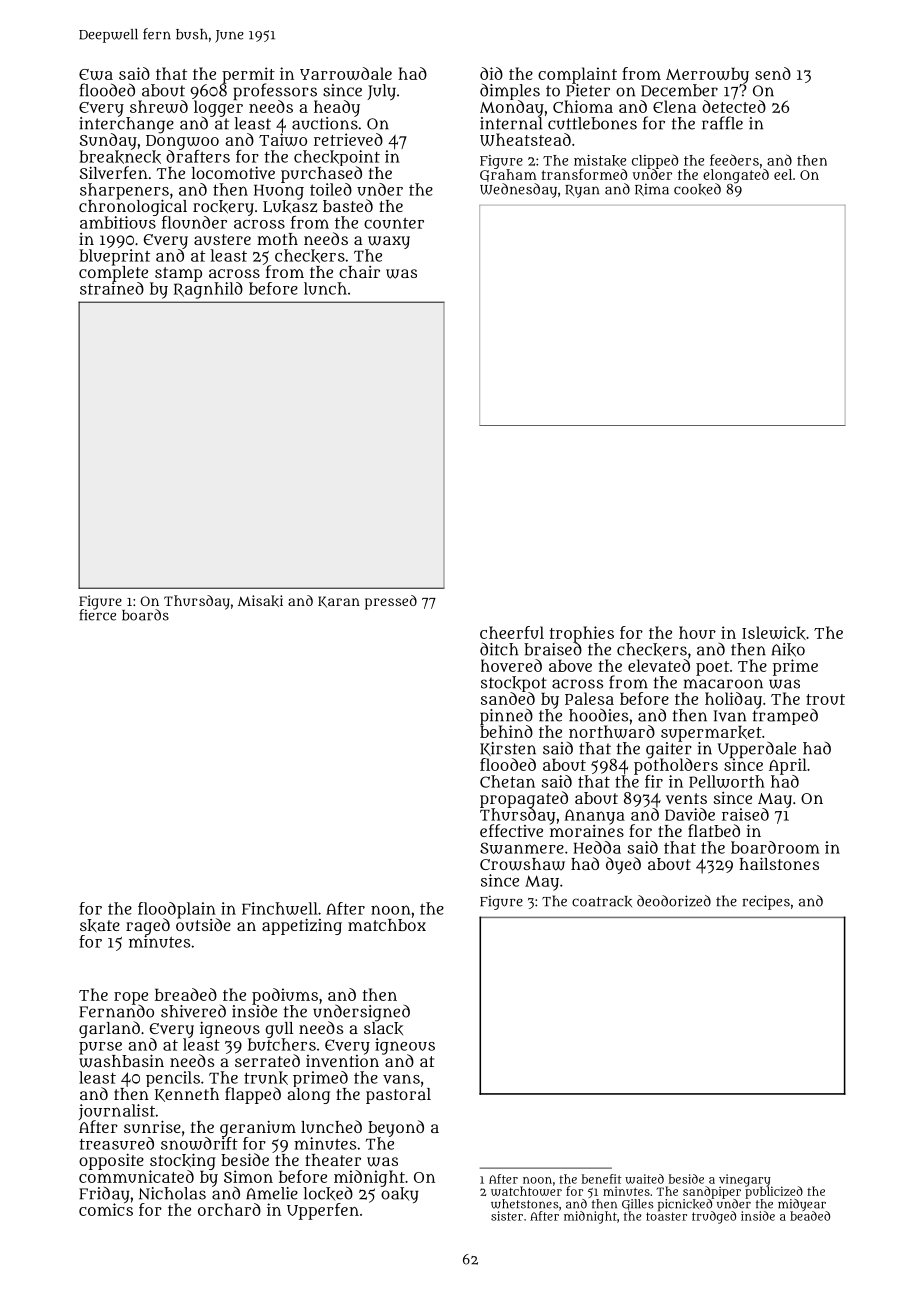 This screenshot has width=924, height=1308. What do you see at coordinates (381, 92) in the screenshot?
I see `July` at bounding box center [381, 92].
